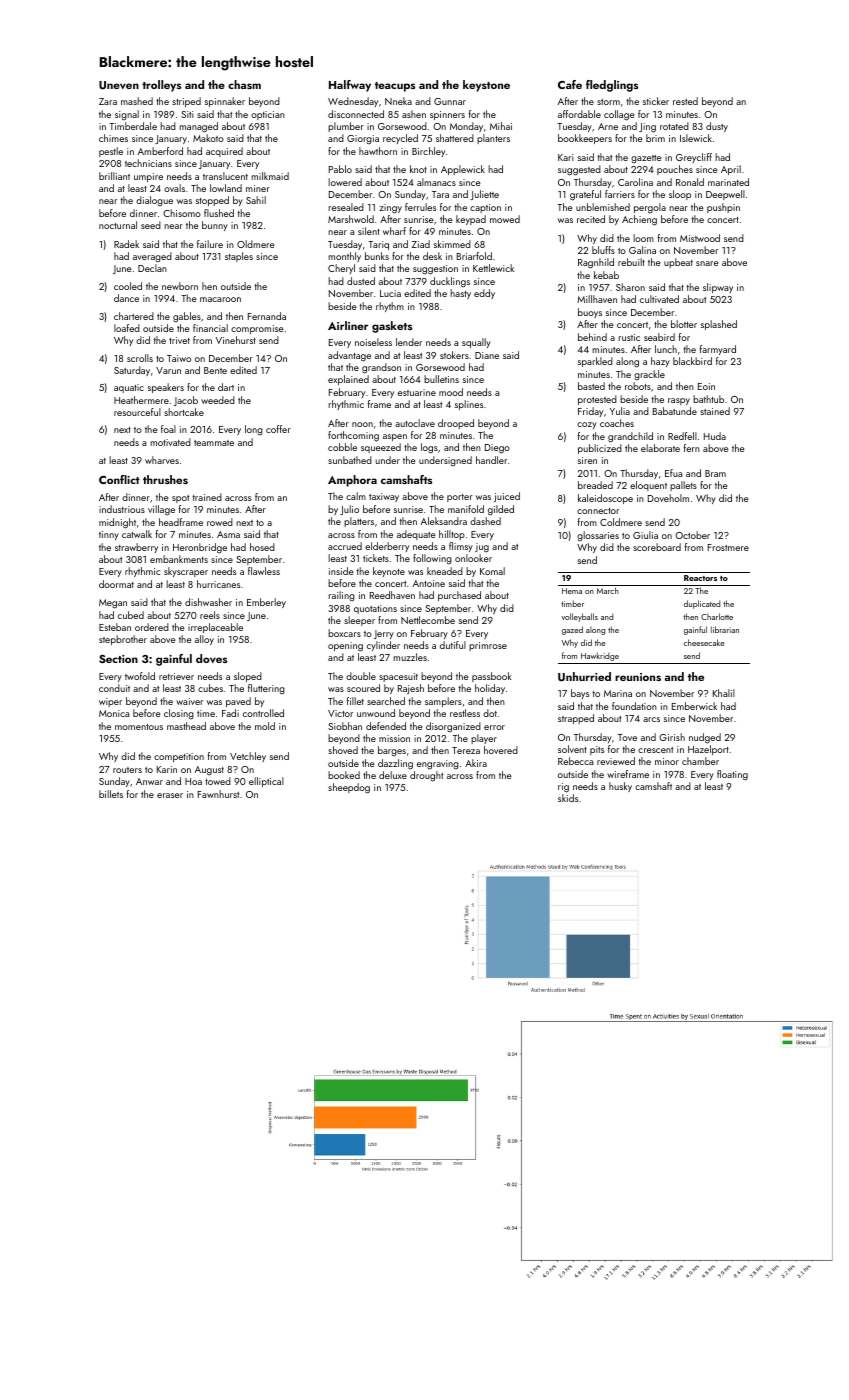  Describe the element at coordinates (646, 159) in the document. I see `gazette` at that location.
